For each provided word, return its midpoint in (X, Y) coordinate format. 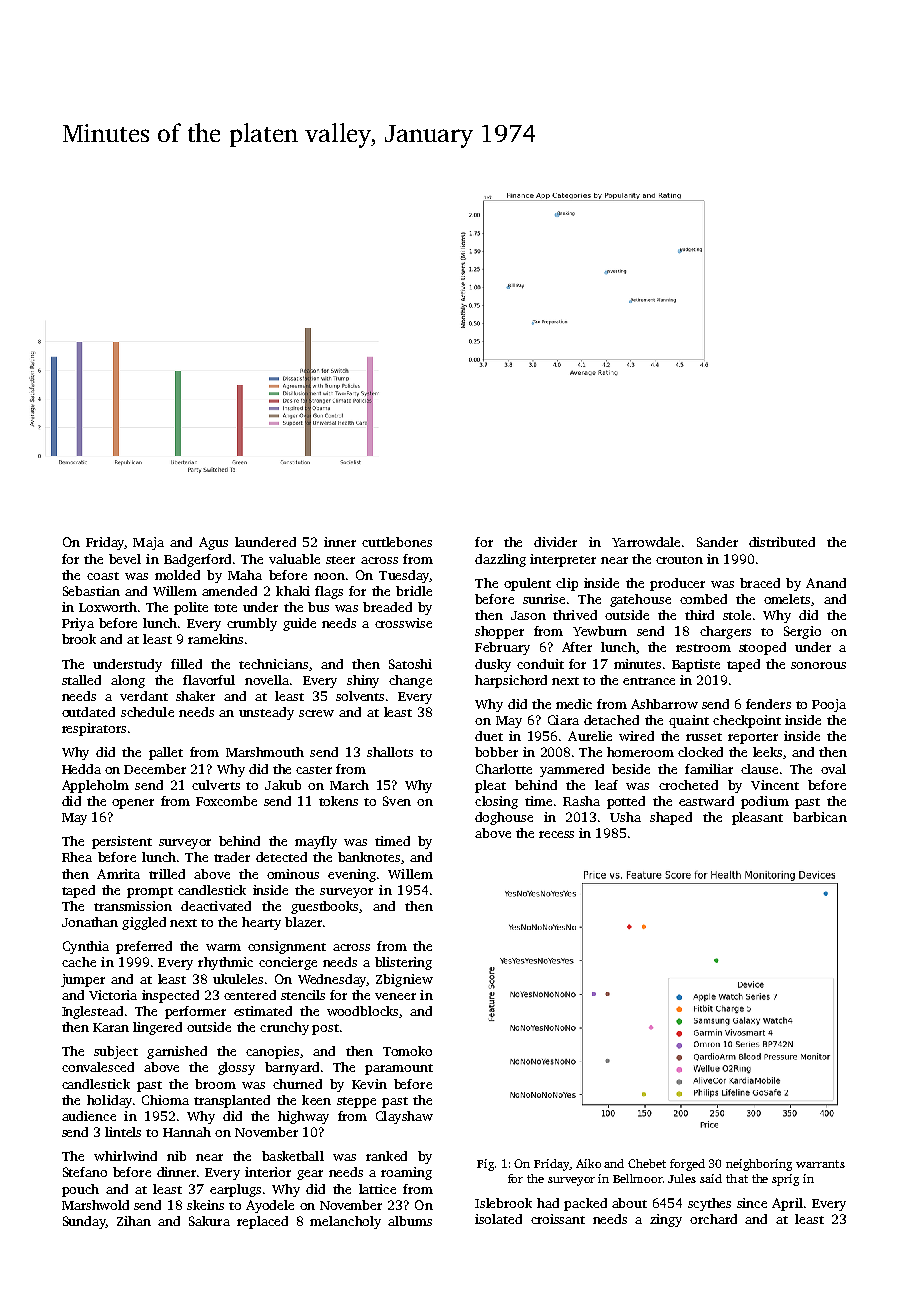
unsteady (266, 713)
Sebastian (91, 591)
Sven (397, 801)
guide (299, 624)
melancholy (345, 1222)
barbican (820, 817)
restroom (703, 648)
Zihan (134, 1221)
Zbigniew (404, 980)
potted (626, 802)
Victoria (113, 995)
